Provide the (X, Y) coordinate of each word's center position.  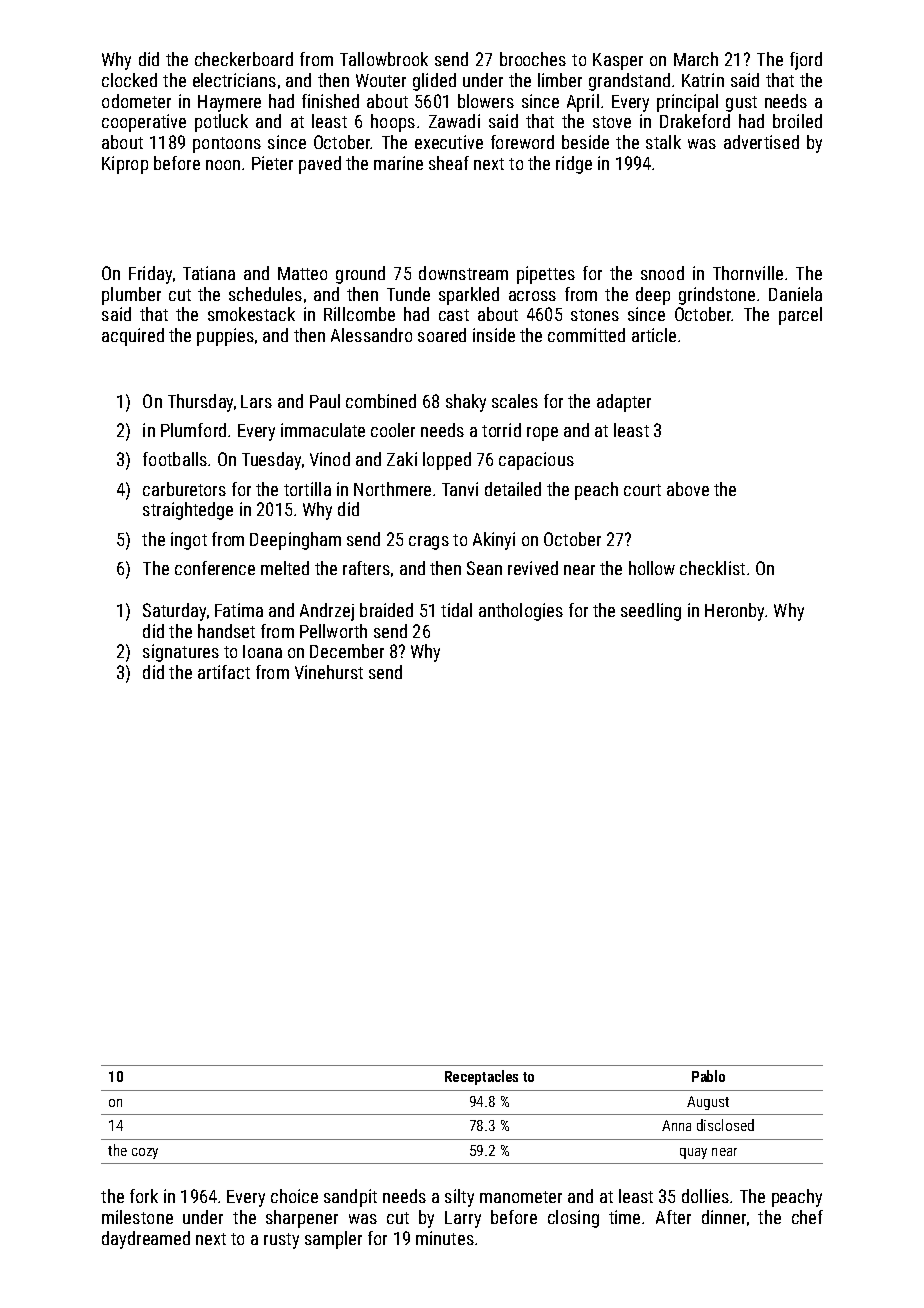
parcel (800, 316)
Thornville (748, 273)
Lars (256, 401)
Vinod (330, 459)
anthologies (521, 612)
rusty (281, 1241)
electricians (234, 80)
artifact (224, 672)
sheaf (449, 163)
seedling (651, 612)
